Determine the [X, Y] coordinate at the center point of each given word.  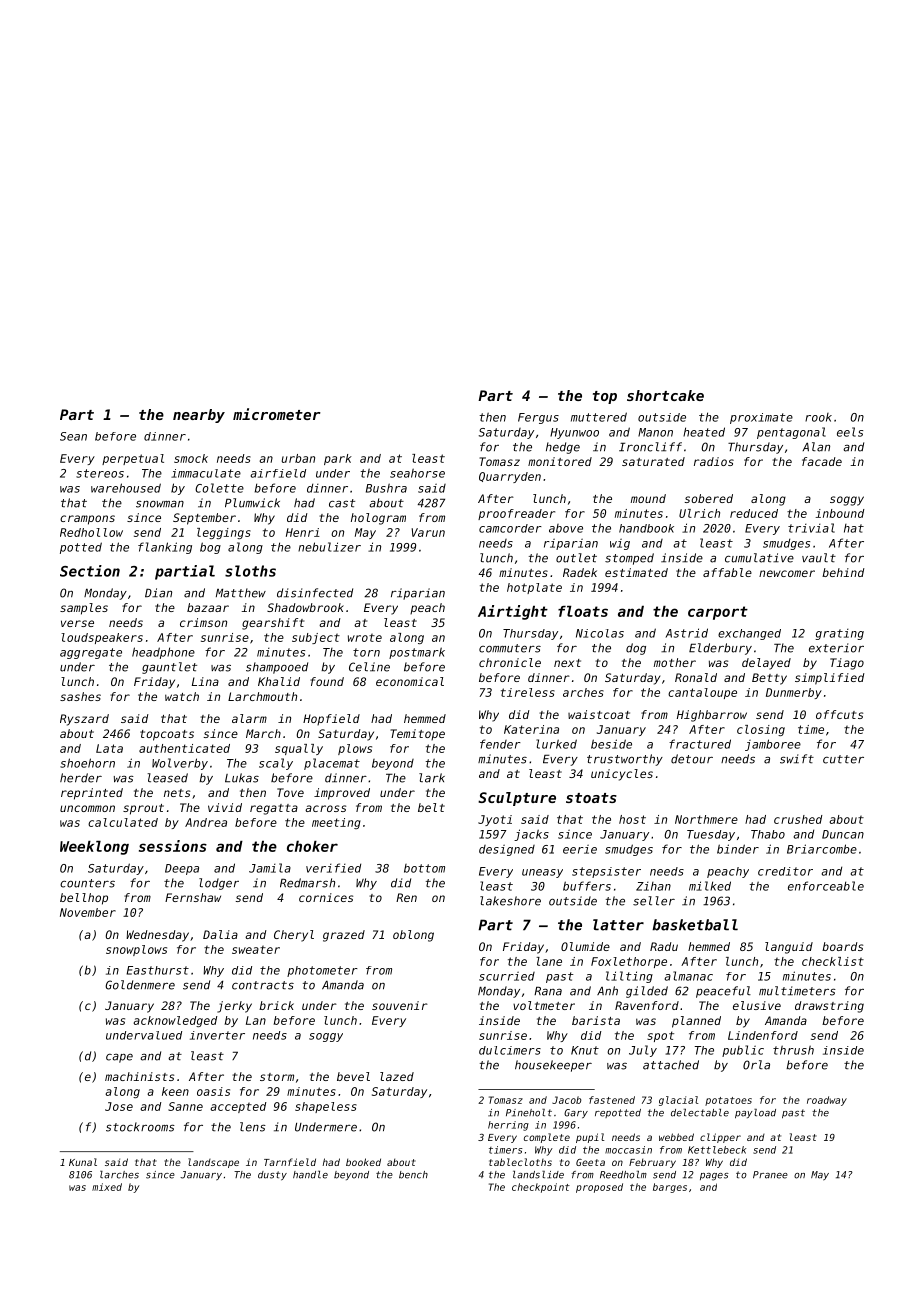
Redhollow [91, 532]
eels [850, 432]
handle [310, 1175]
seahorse [417, 473]
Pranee [770, 1175]
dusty [272, 1176]
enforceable [826, 886]
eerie [580, 849]
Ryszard [84, 720]
